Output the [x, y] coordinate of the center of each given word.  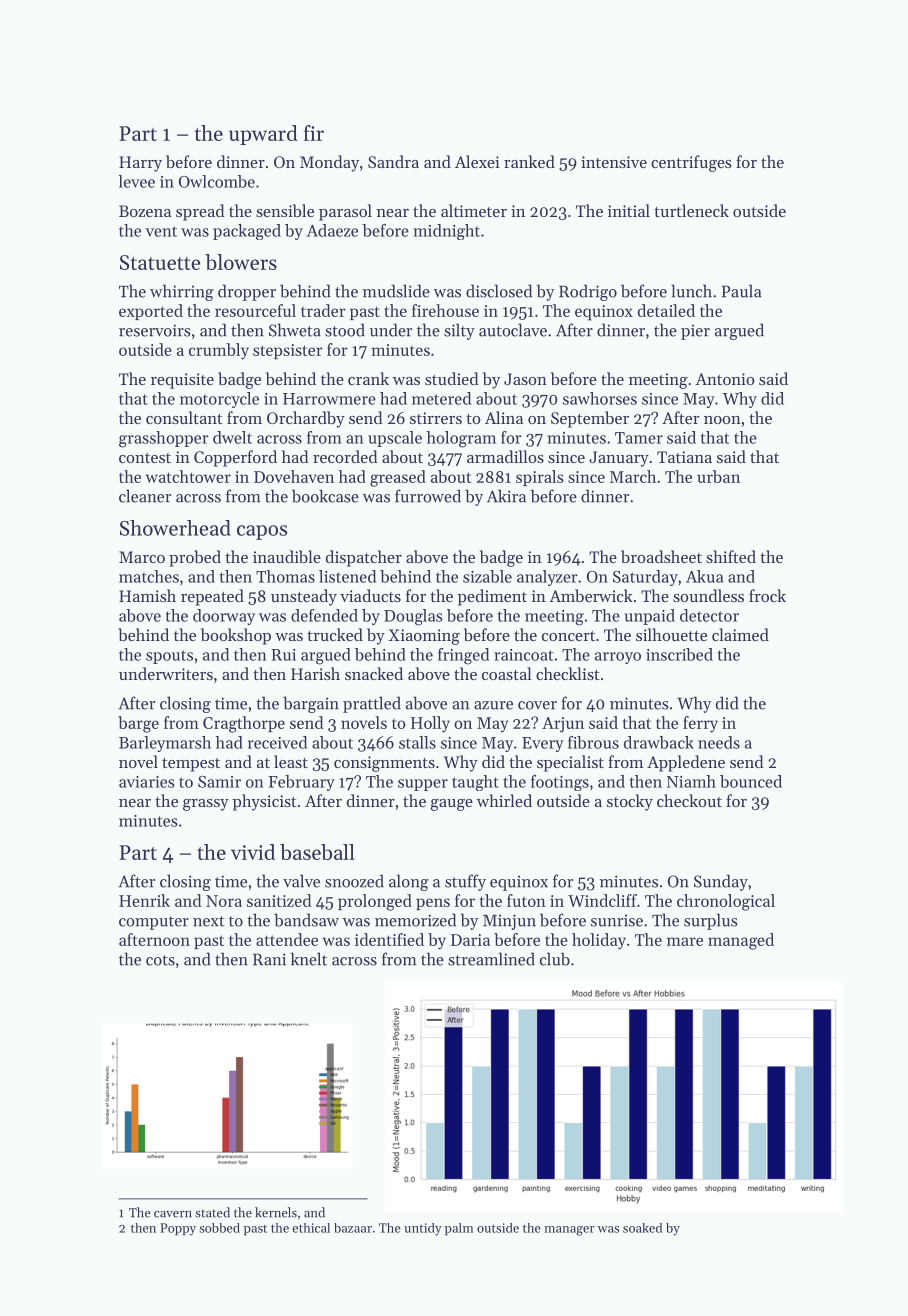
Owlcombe [217, 181]
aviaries [147, 782]
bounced [751, 781]
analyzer [547, 578]
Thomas [285, 576]
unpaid [649, 617]
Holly [430, 724]
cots [160, 960]
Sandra [393, 161]
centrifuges [691, 163]
